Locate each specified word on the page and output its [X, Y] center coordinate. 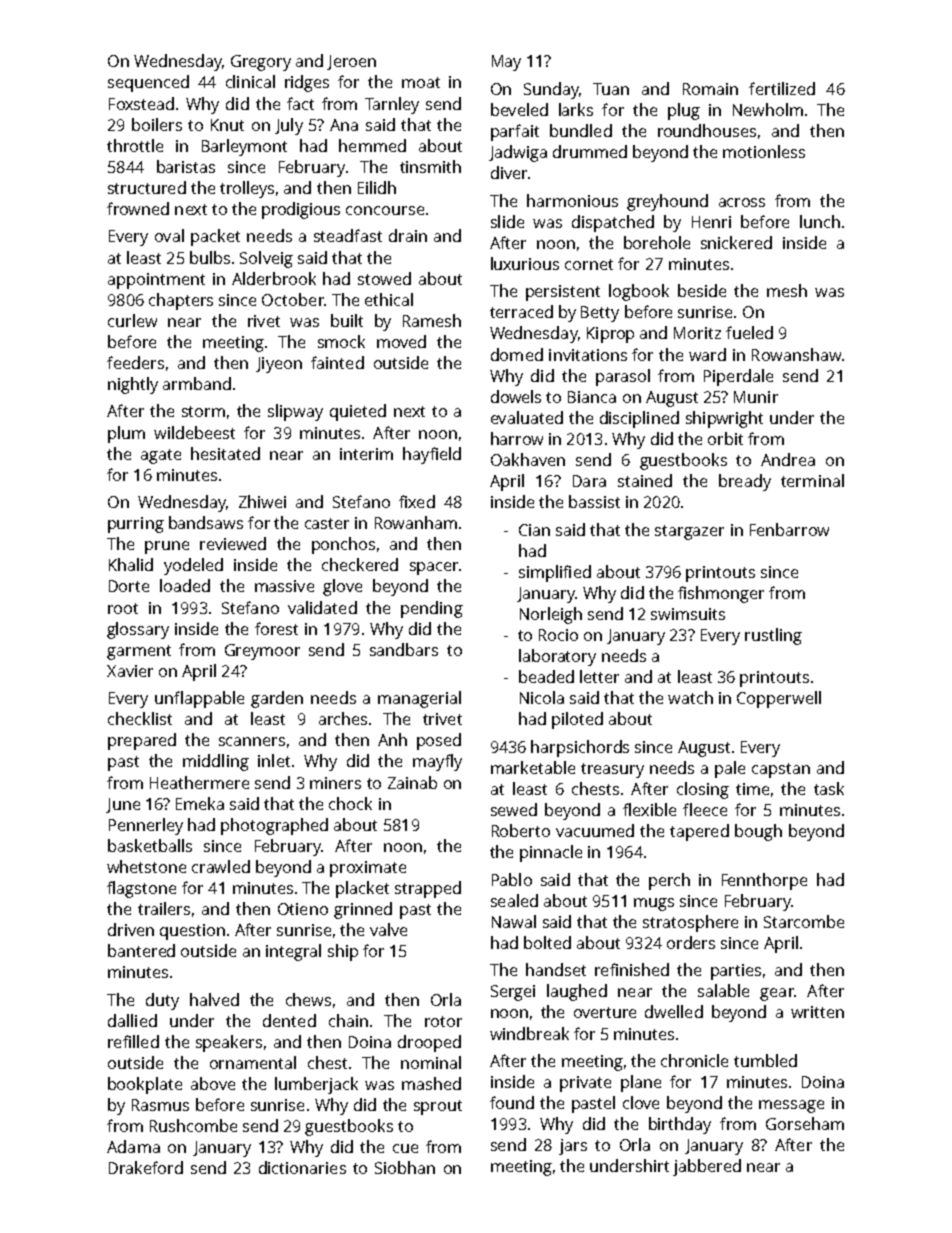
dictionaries [302, 1167]
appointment [156, 281]
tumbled [765, 1060]
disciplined [639, 419]
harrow [517, 438]
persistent [563, 293]
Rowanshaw [796, 354]
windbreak [529, 1033]
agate [161, 456]
